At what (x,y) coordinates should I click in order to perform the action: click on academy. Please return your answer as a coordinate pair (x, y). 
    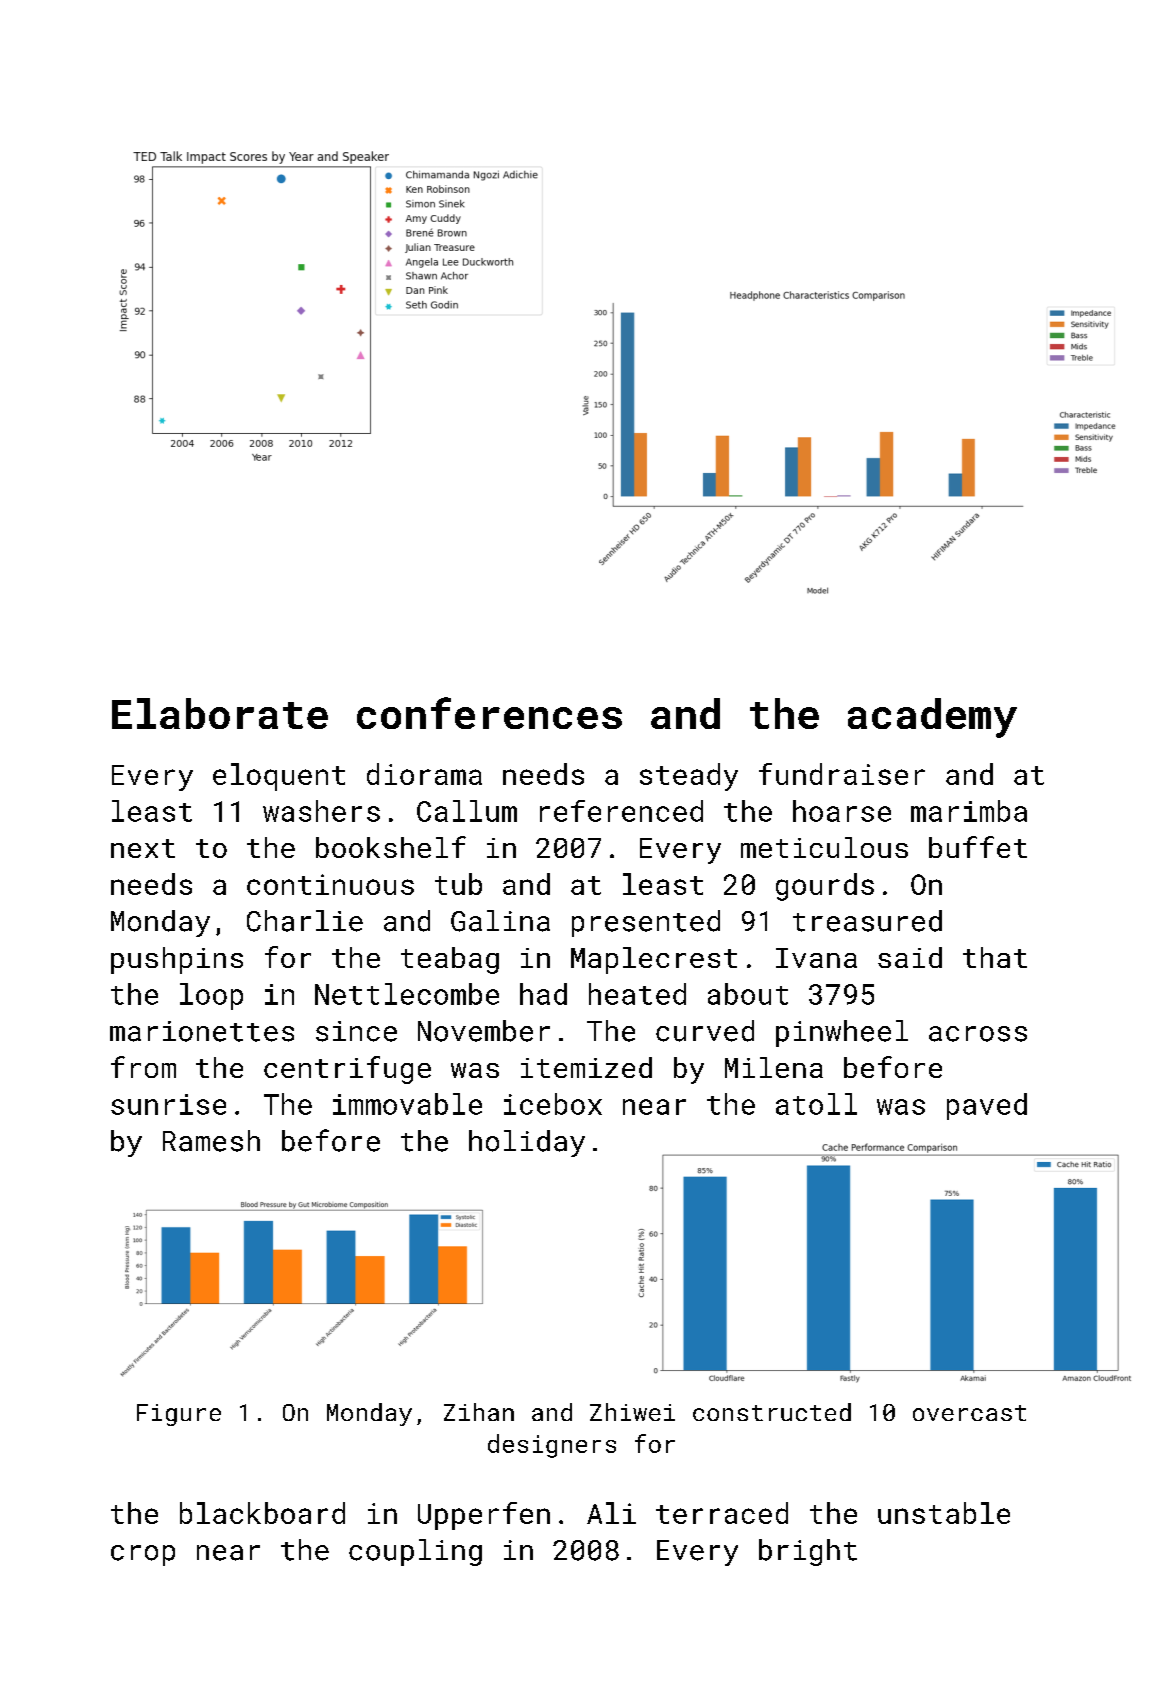
    Looking at the image, I should click on (932, 718).
